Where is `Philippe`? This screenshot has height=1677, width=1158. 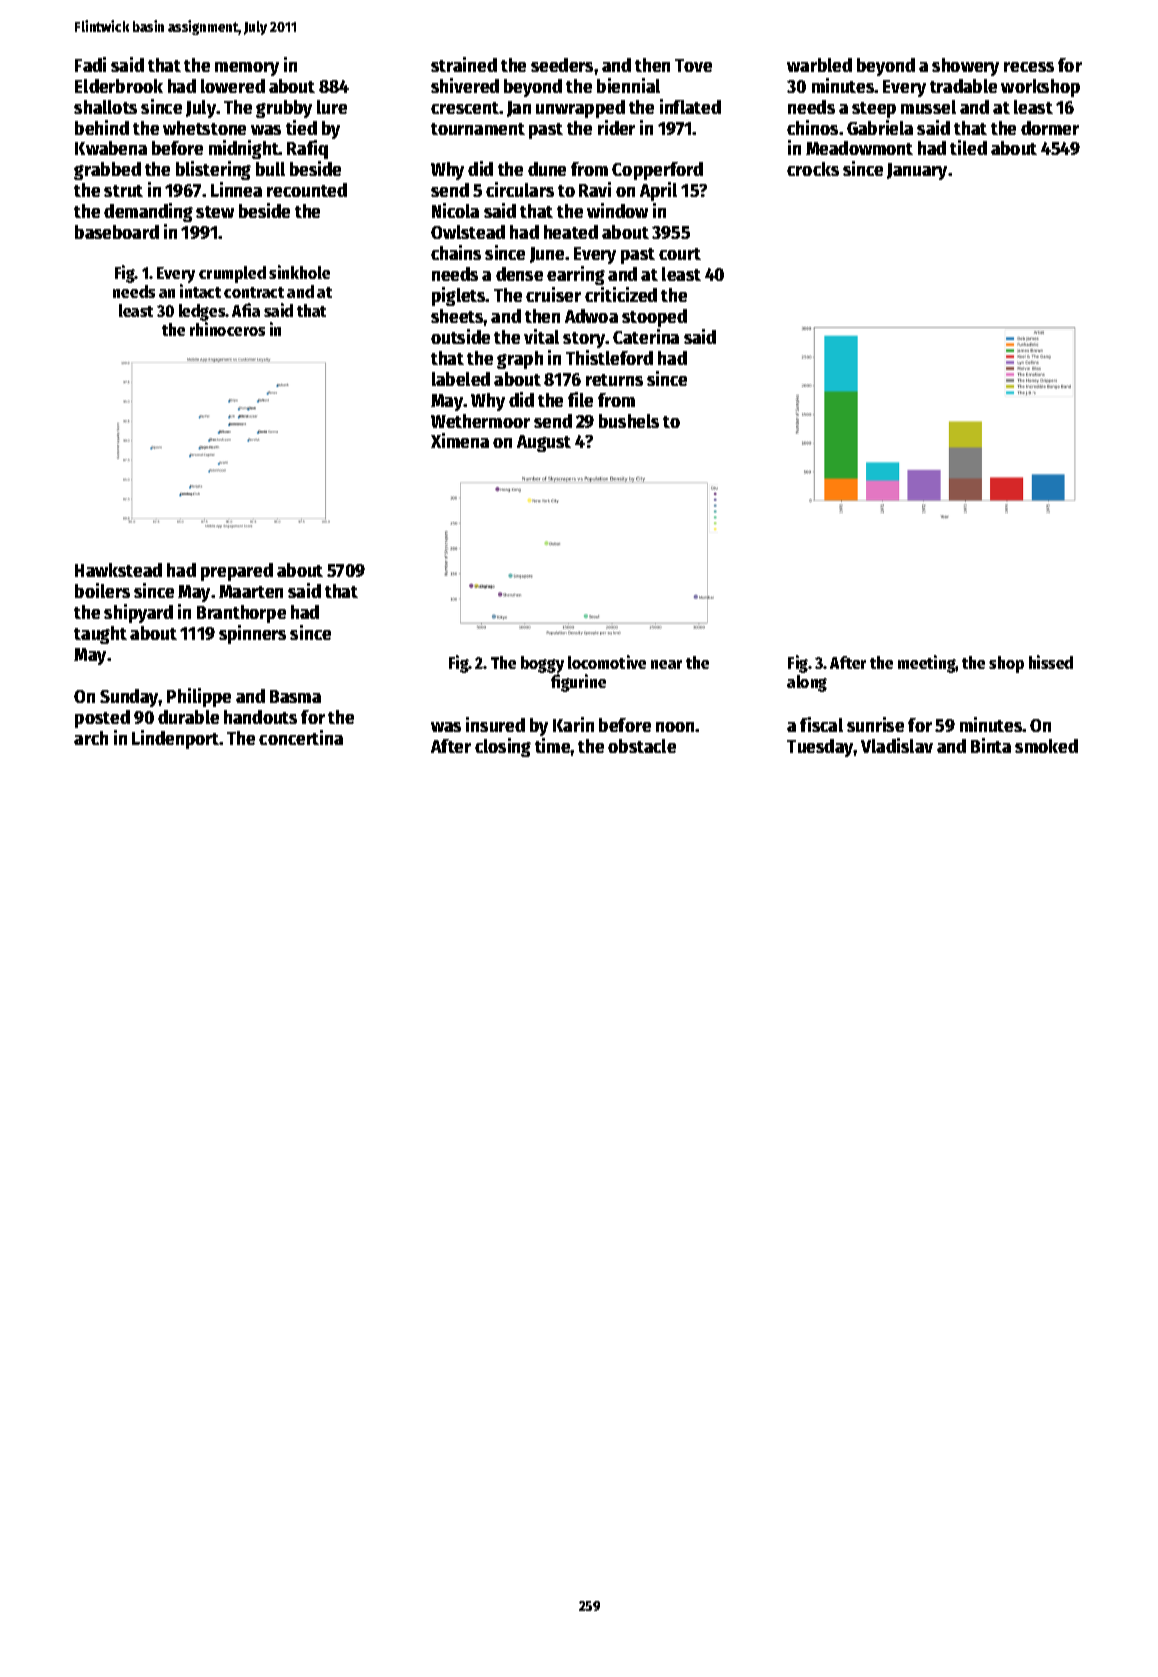
Philippe is located at coordinates (199, 697).
